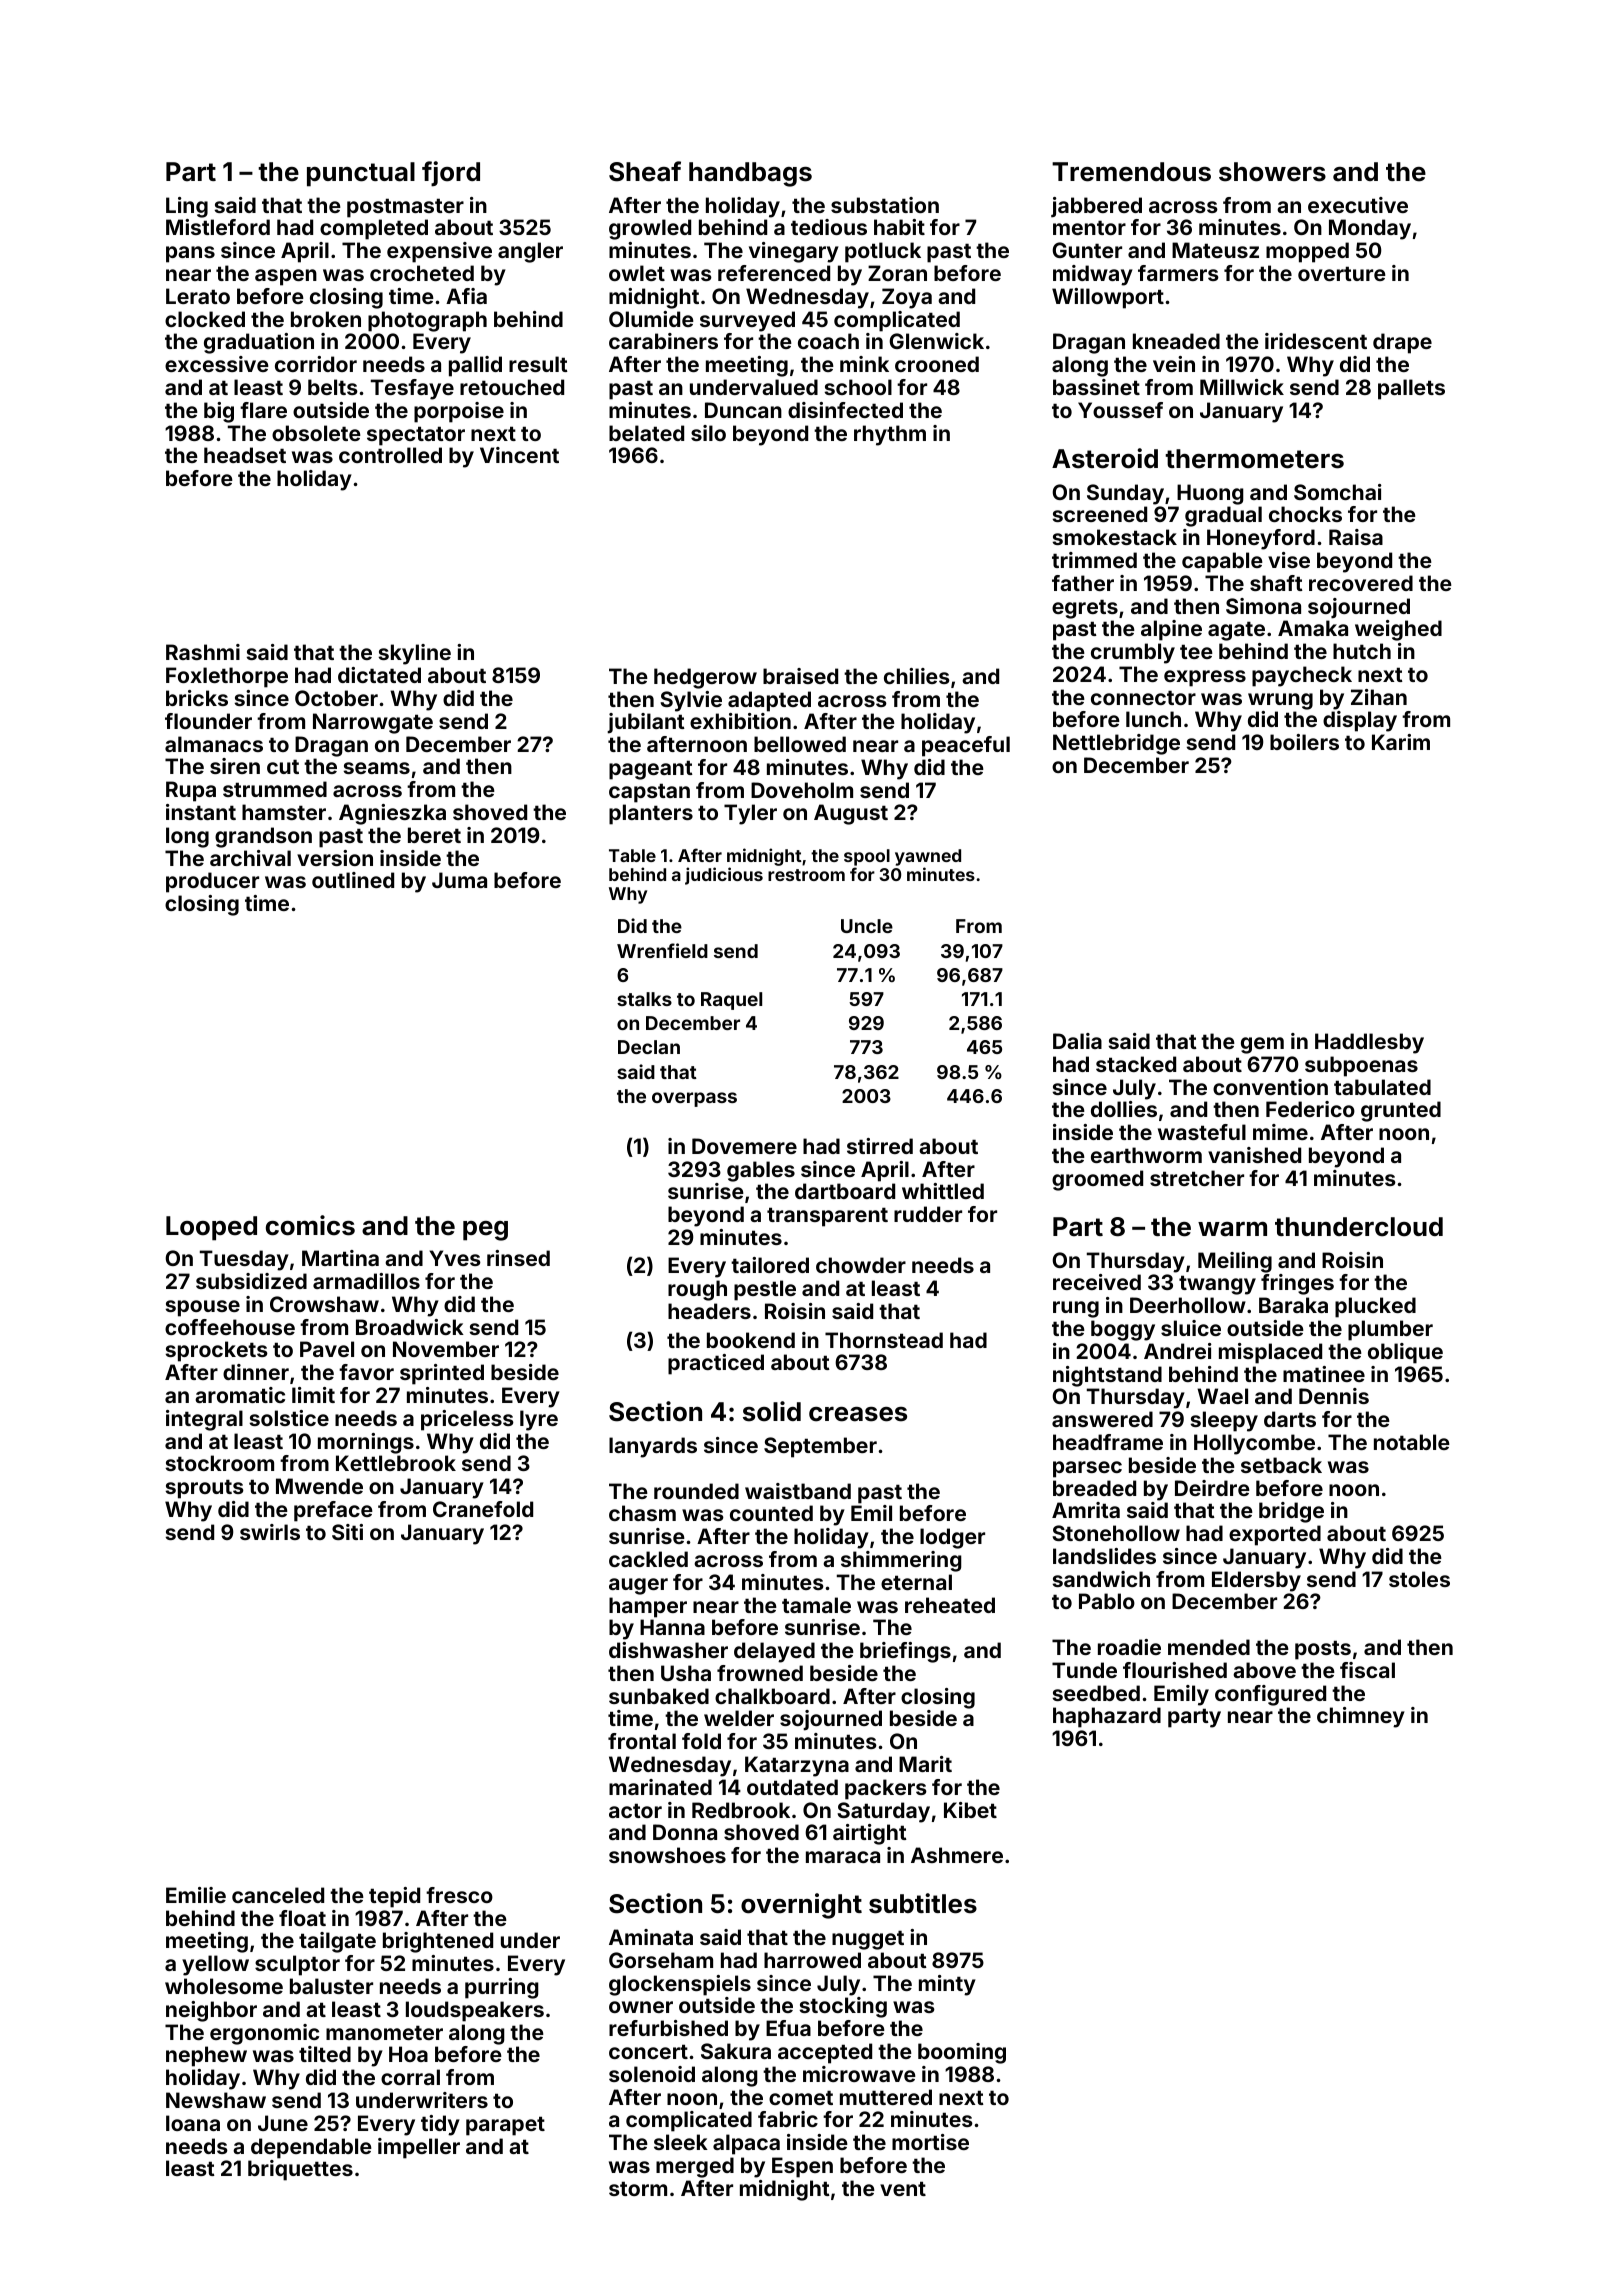  I want to click on Haddlesby, so click(1369, 1043).
